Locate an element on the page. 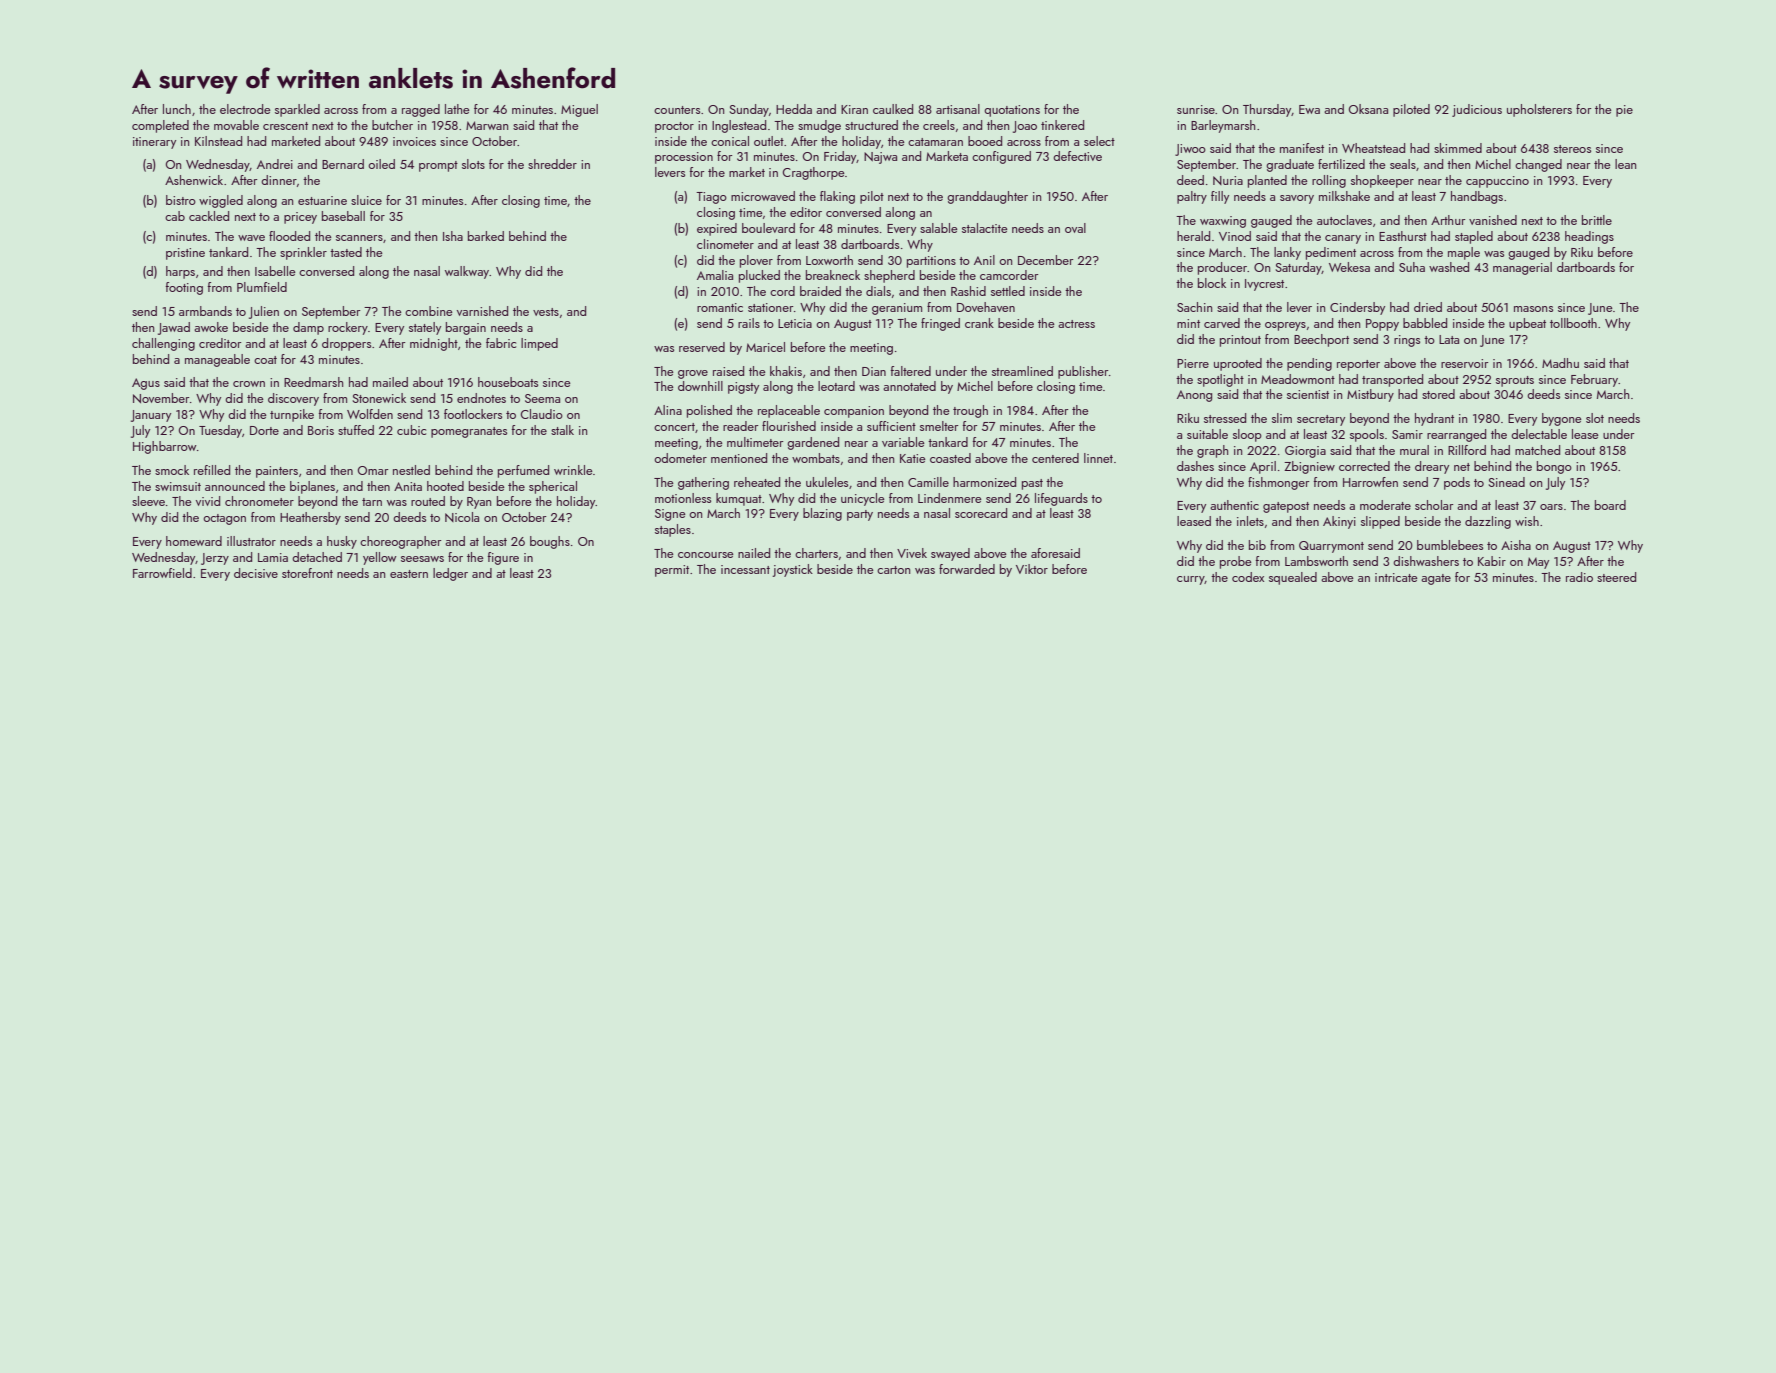 This image has height=1373, width=1776. counters is located at coordinates (677, 110).
